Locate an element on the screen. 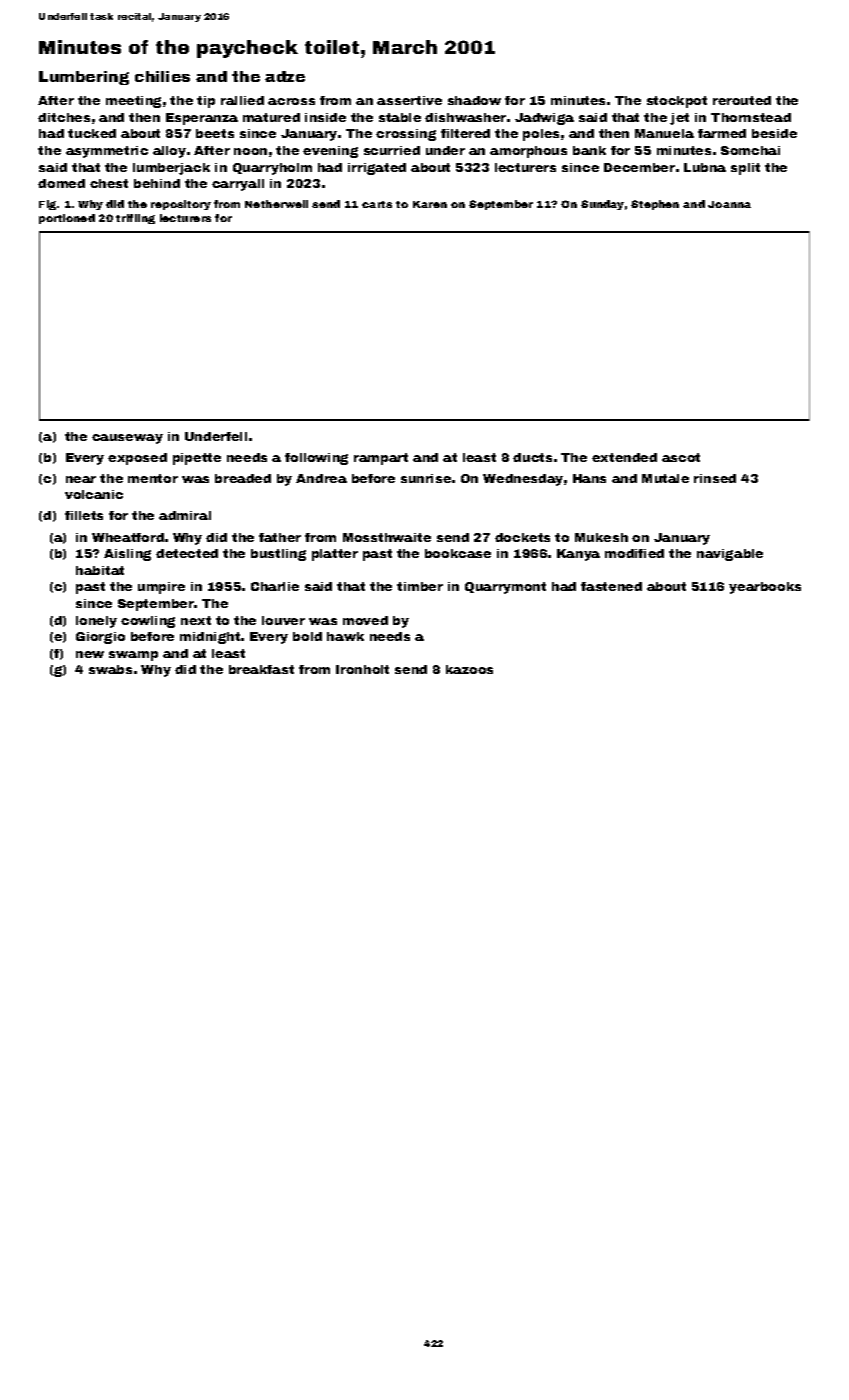 The height and width of the screenshot is (1400, 849). shadow is located at coordinates (474, 100).
